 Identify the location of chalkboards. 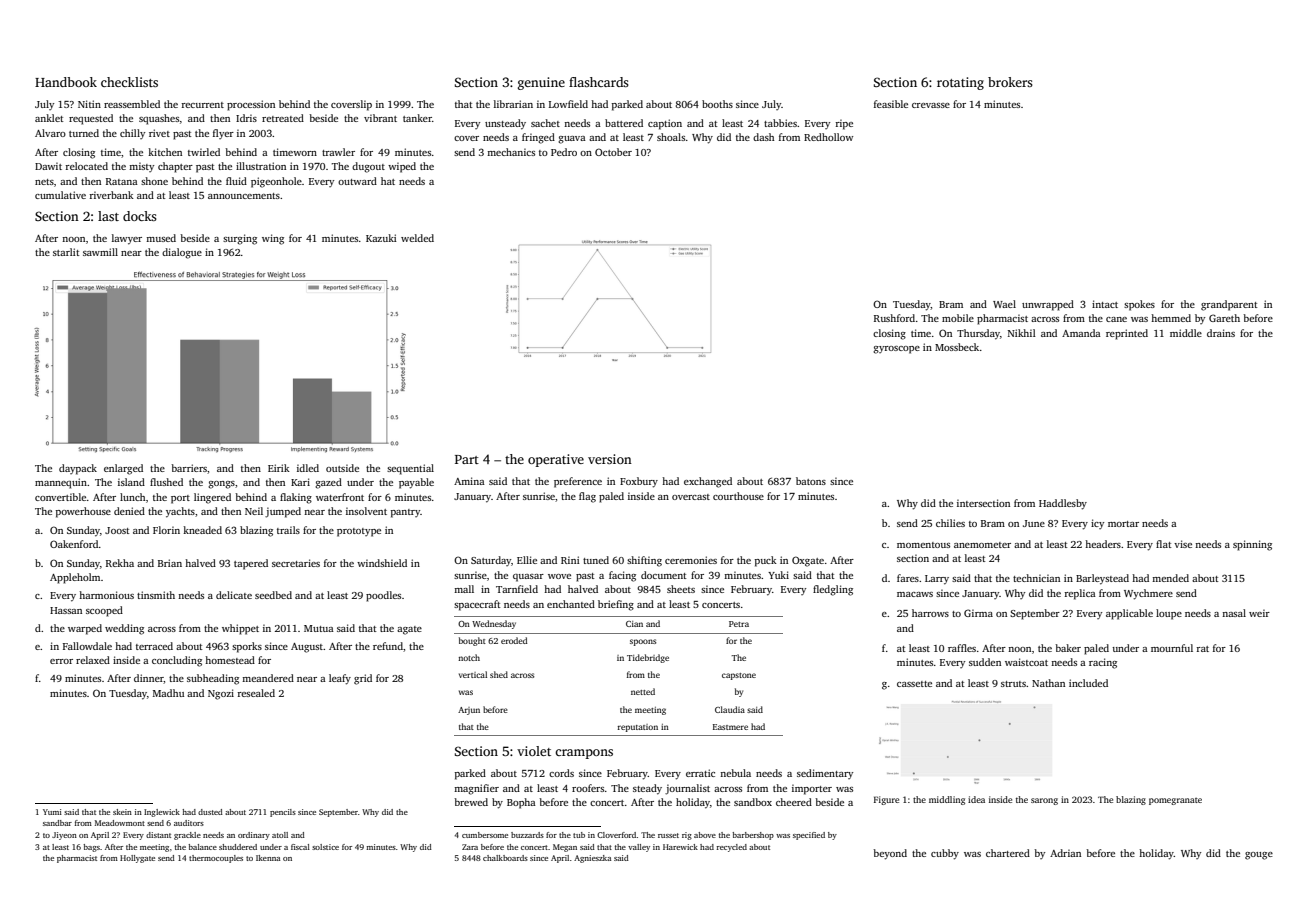
(505, 858).
